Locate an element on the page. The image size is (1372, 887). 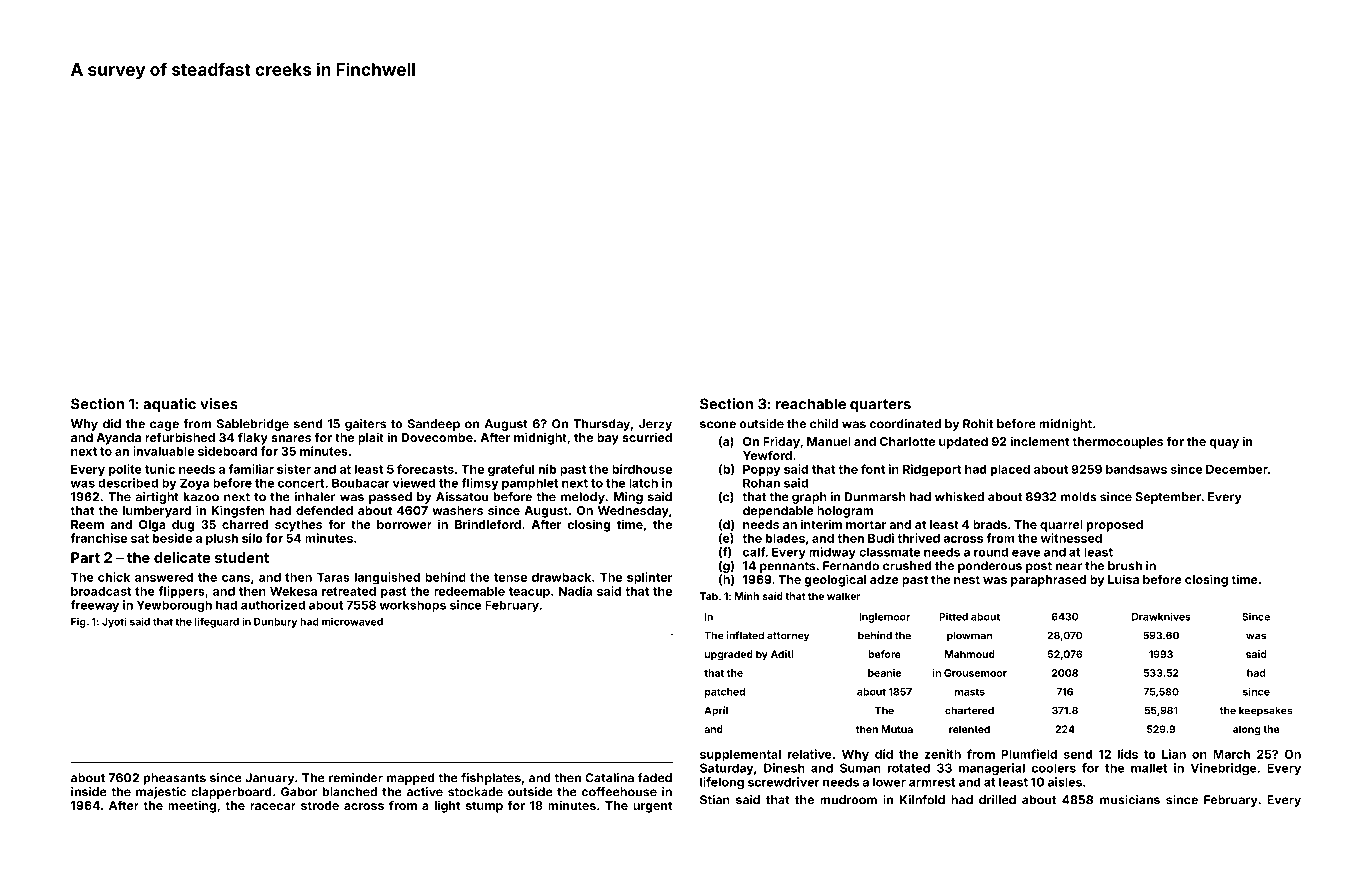
lifeguard is located at coordinates (217, 622).
